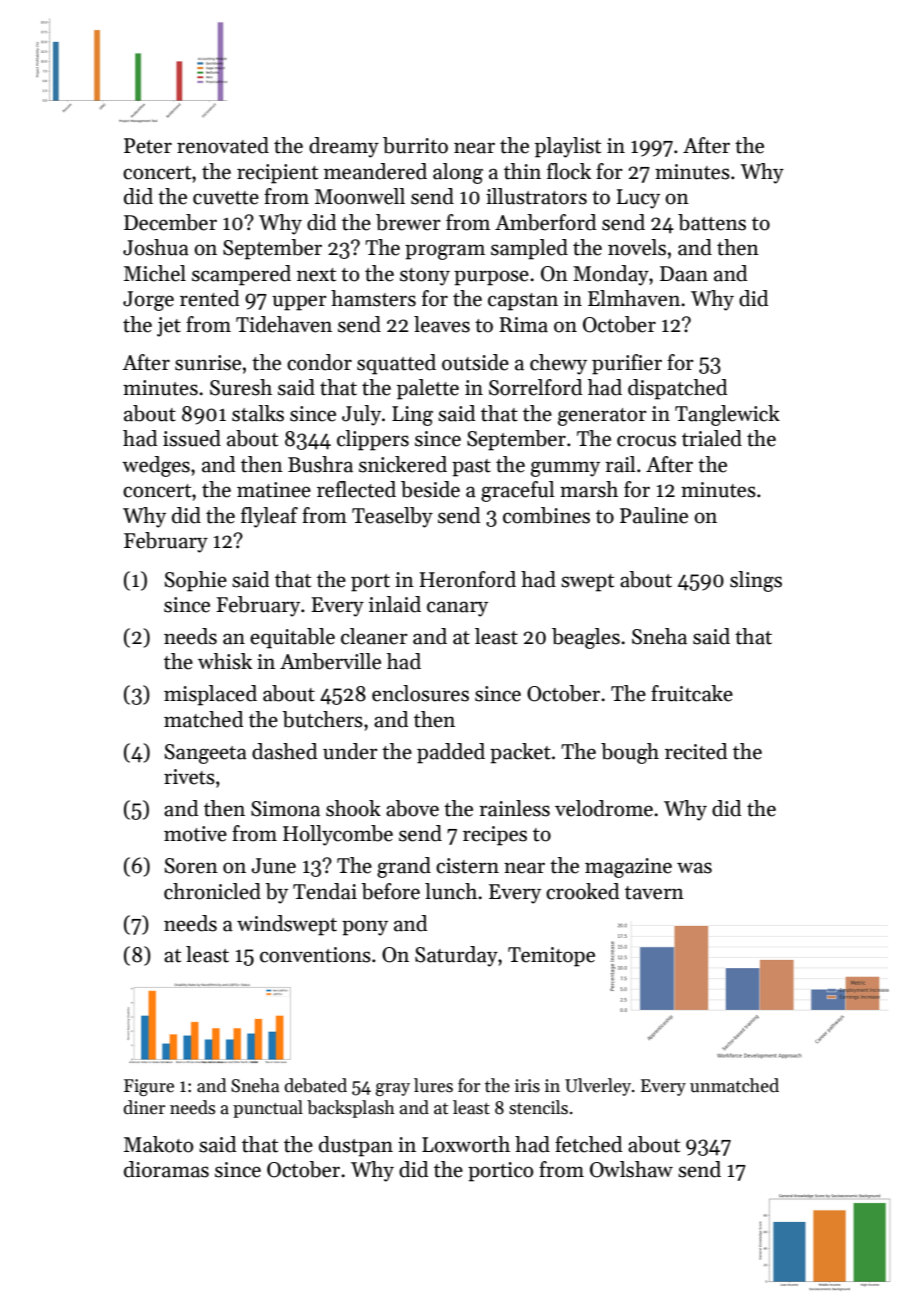 This image has height=1316, width=908. Describe the element at coordinates (546, 515) in the image. I see `combines` at that location.
